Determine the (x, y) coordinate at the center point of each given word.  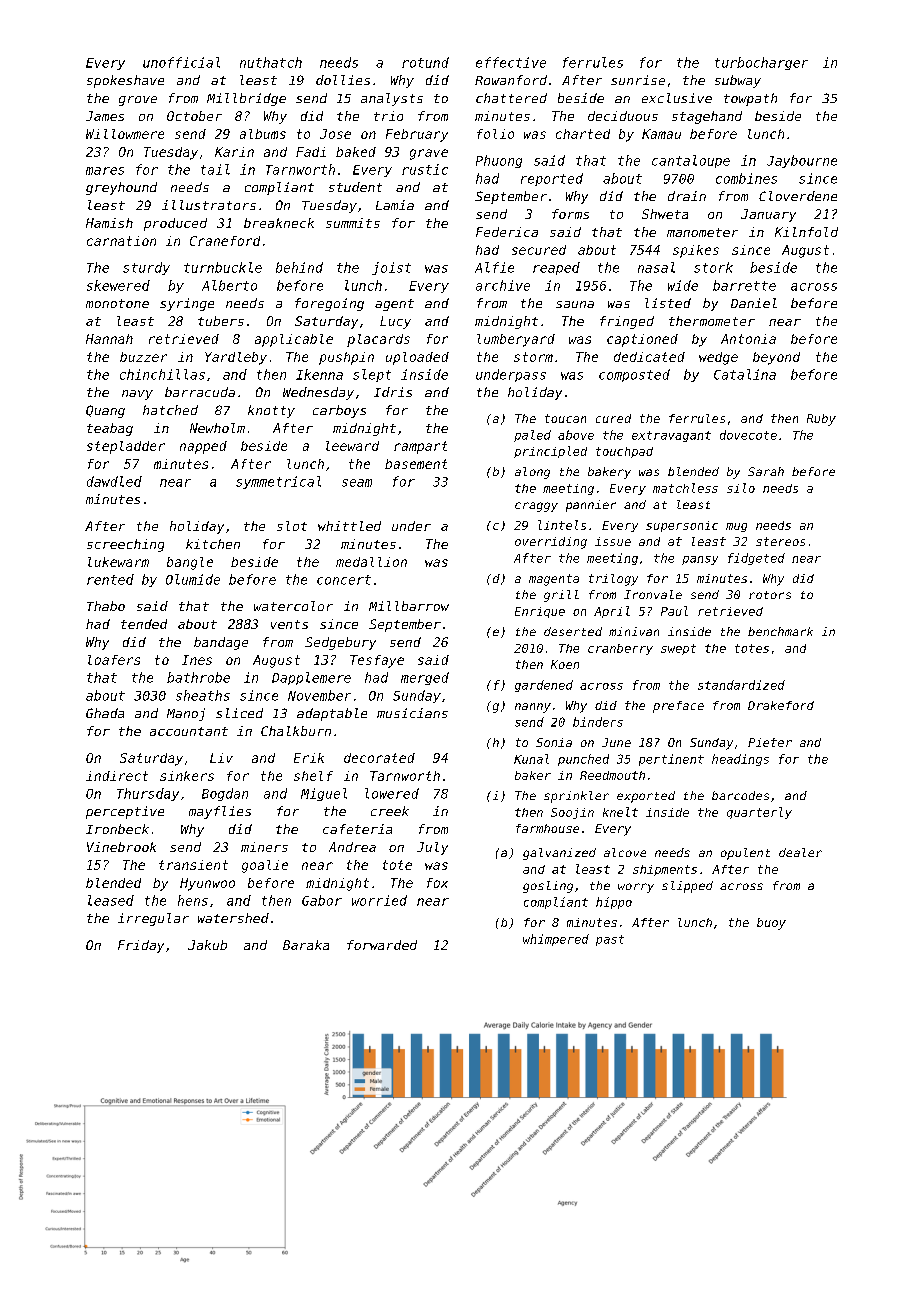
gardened (544, 686)
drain (687, 196)
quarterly (759, 813)
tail (215, 169)
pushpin (346, 358)
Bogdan (225, 794)
